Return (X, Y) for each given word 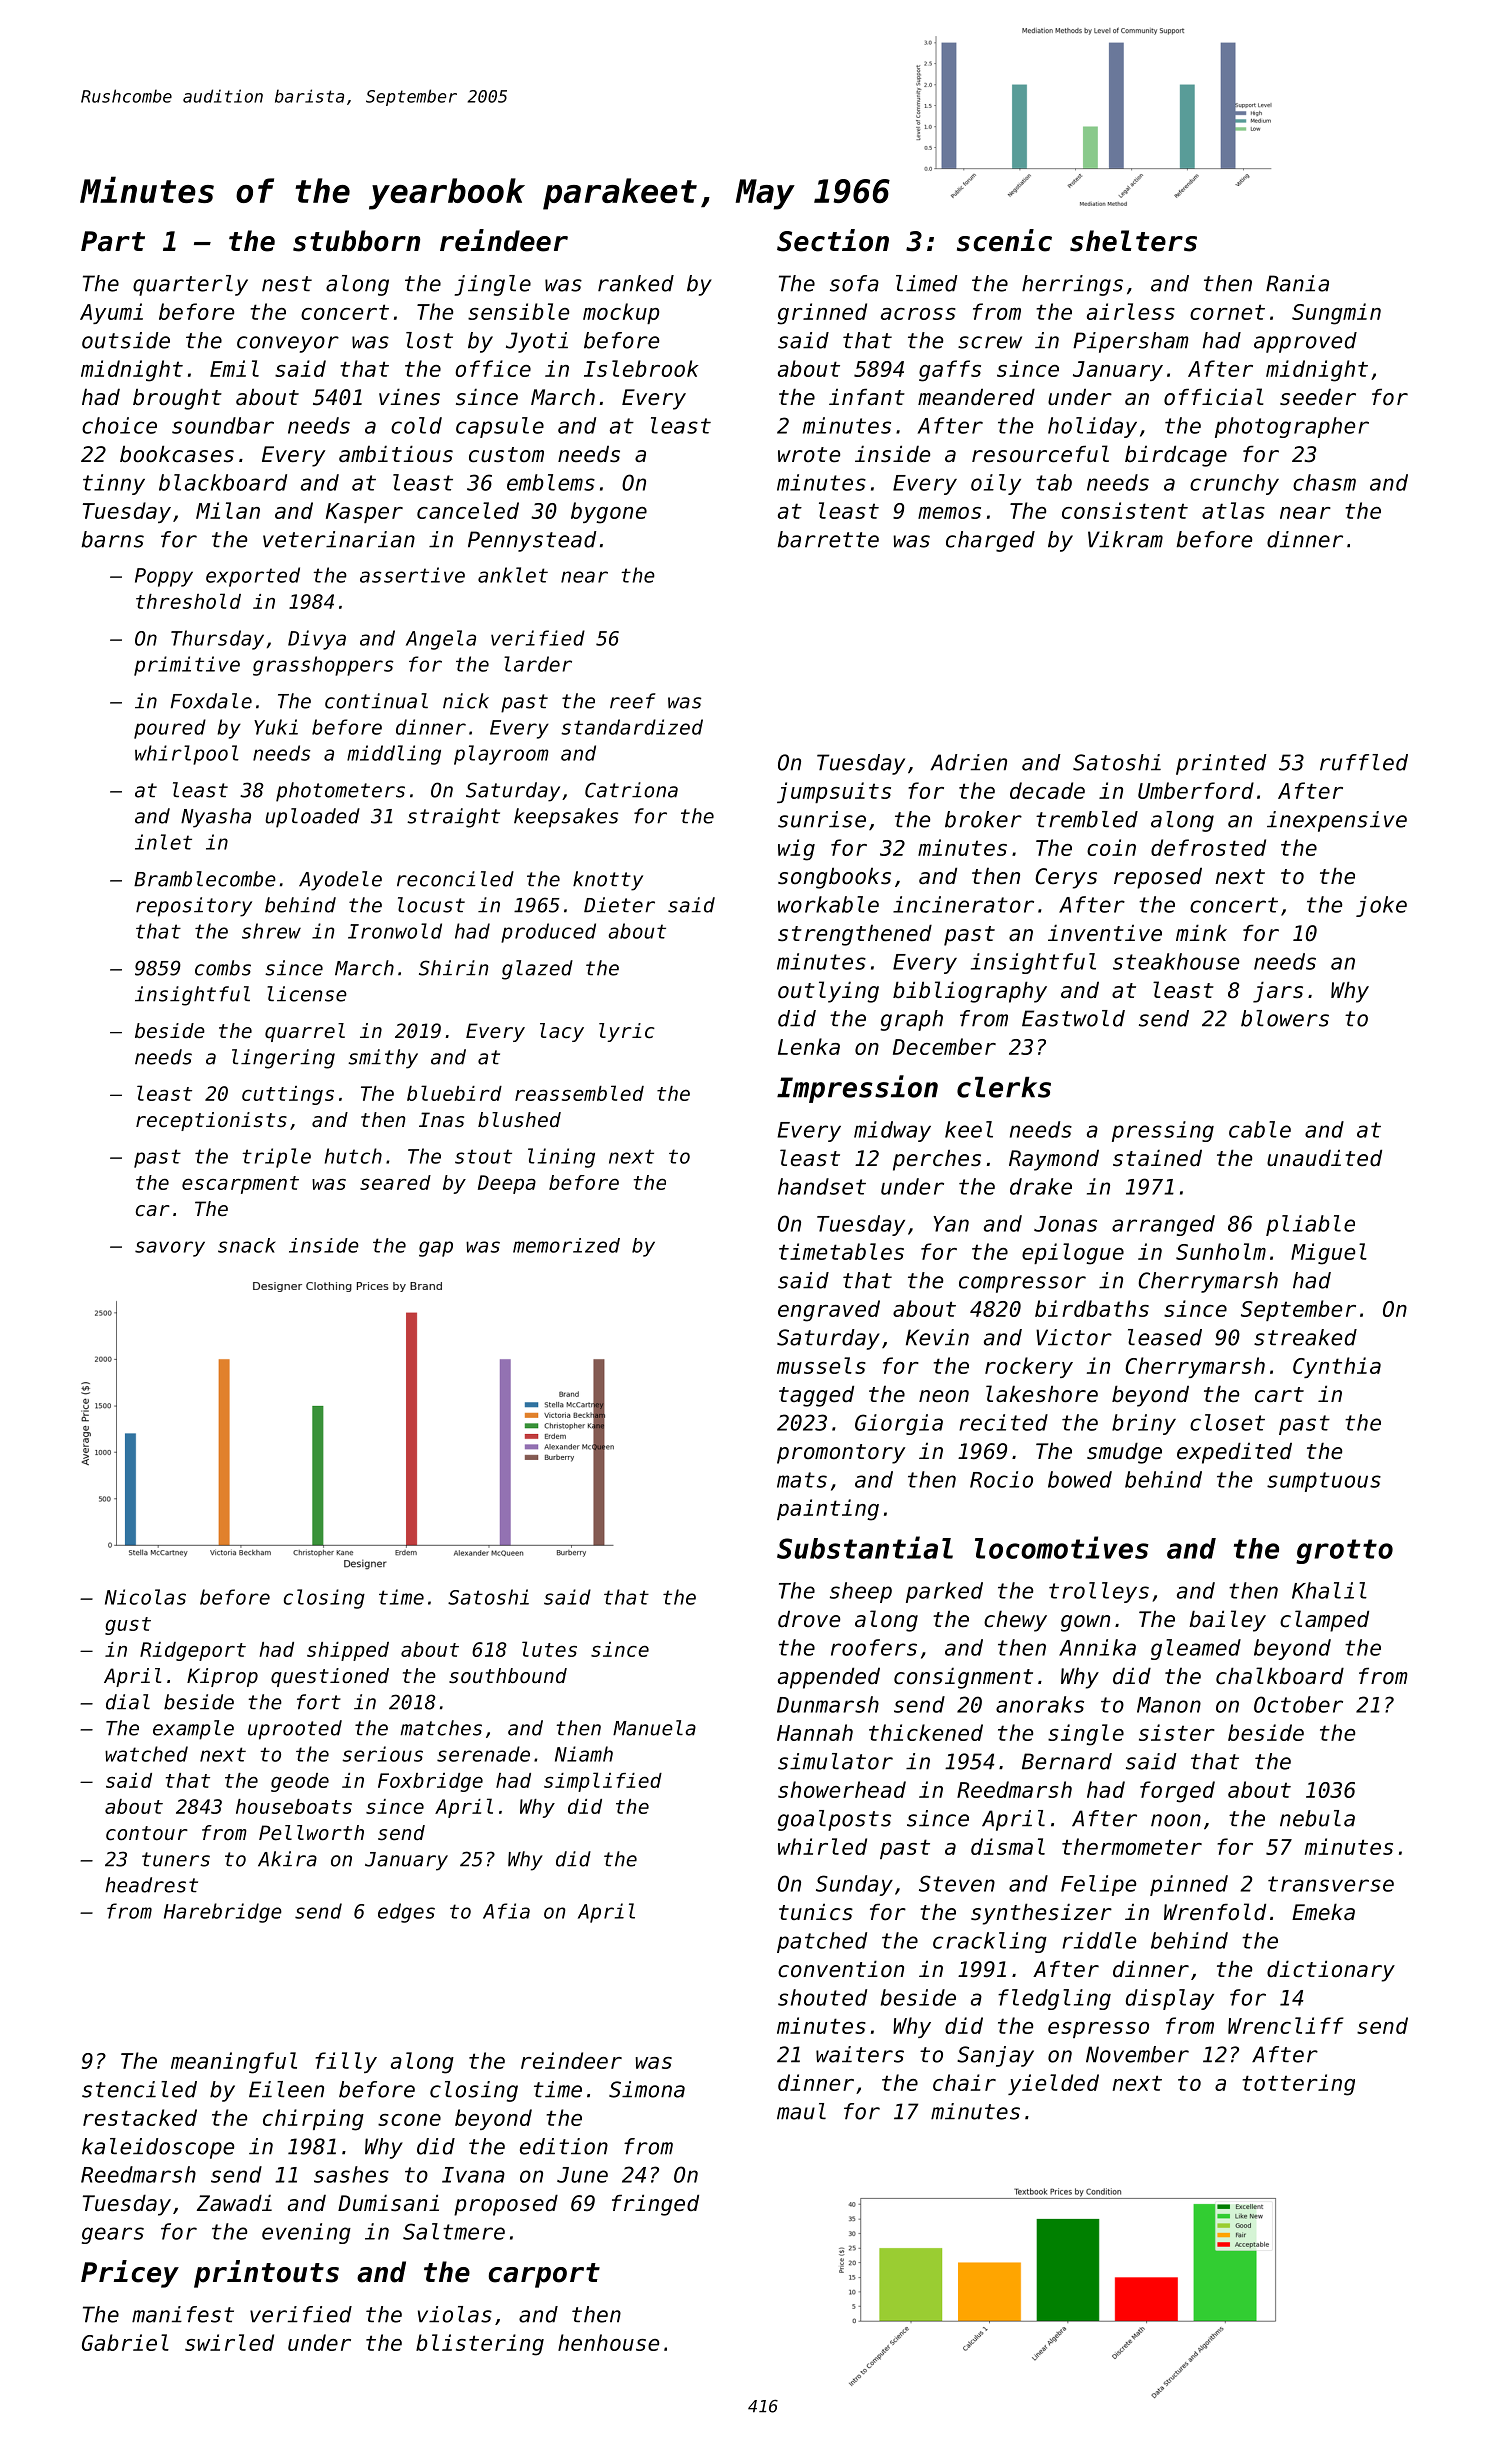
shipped (348, 1651)
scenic (1004, 240)
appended (829, 1678)
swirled (229, 2342)
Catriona (631, 790)
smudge (1124, 1453)
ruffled (1364, 762)
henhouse (608, 2342)
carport (544, 2275)
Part (113, 241)
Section (833, 240)
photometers (340, 792)
